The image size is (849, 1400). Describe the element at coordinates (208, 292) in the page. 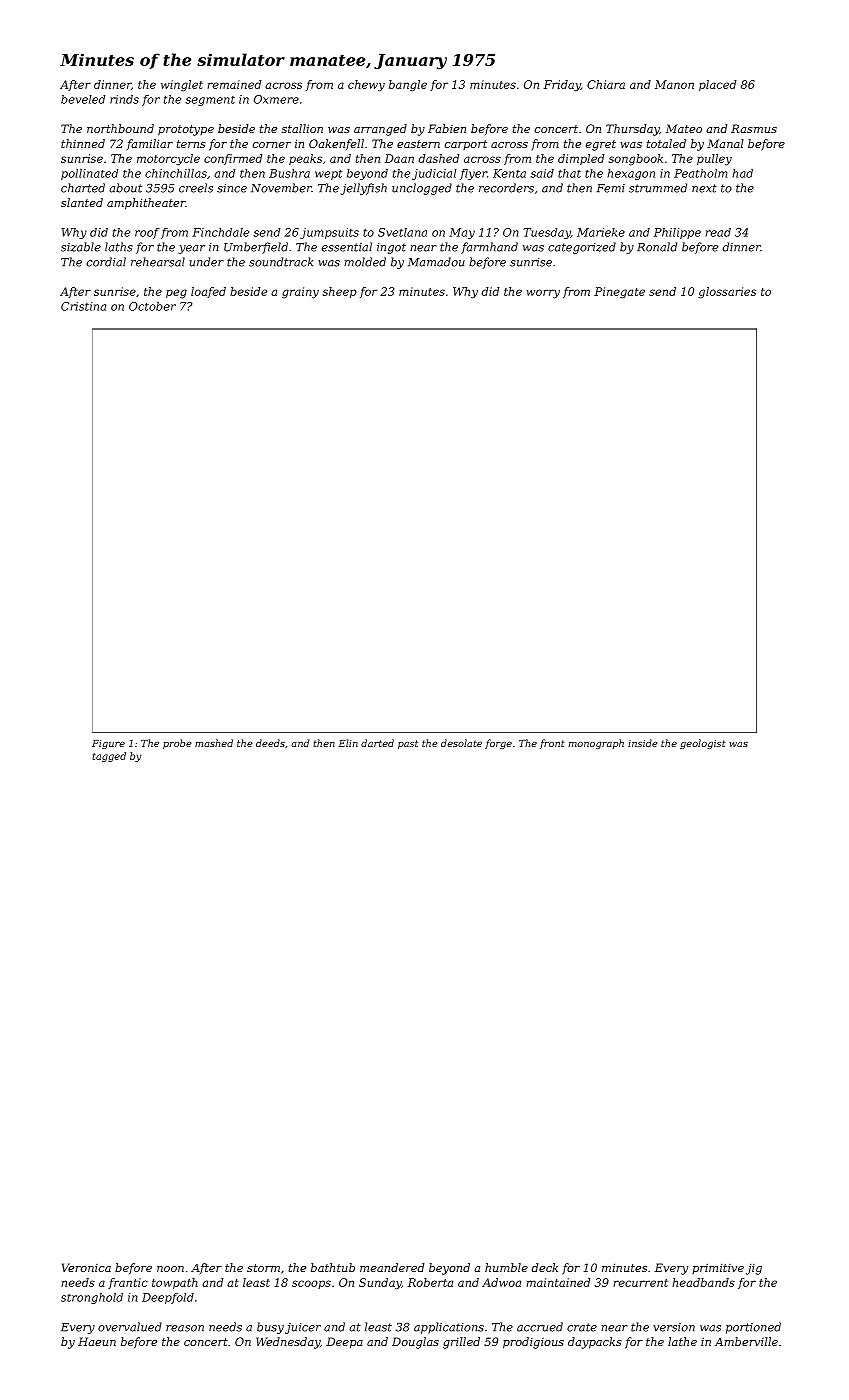

I see `loafed` at that location.
